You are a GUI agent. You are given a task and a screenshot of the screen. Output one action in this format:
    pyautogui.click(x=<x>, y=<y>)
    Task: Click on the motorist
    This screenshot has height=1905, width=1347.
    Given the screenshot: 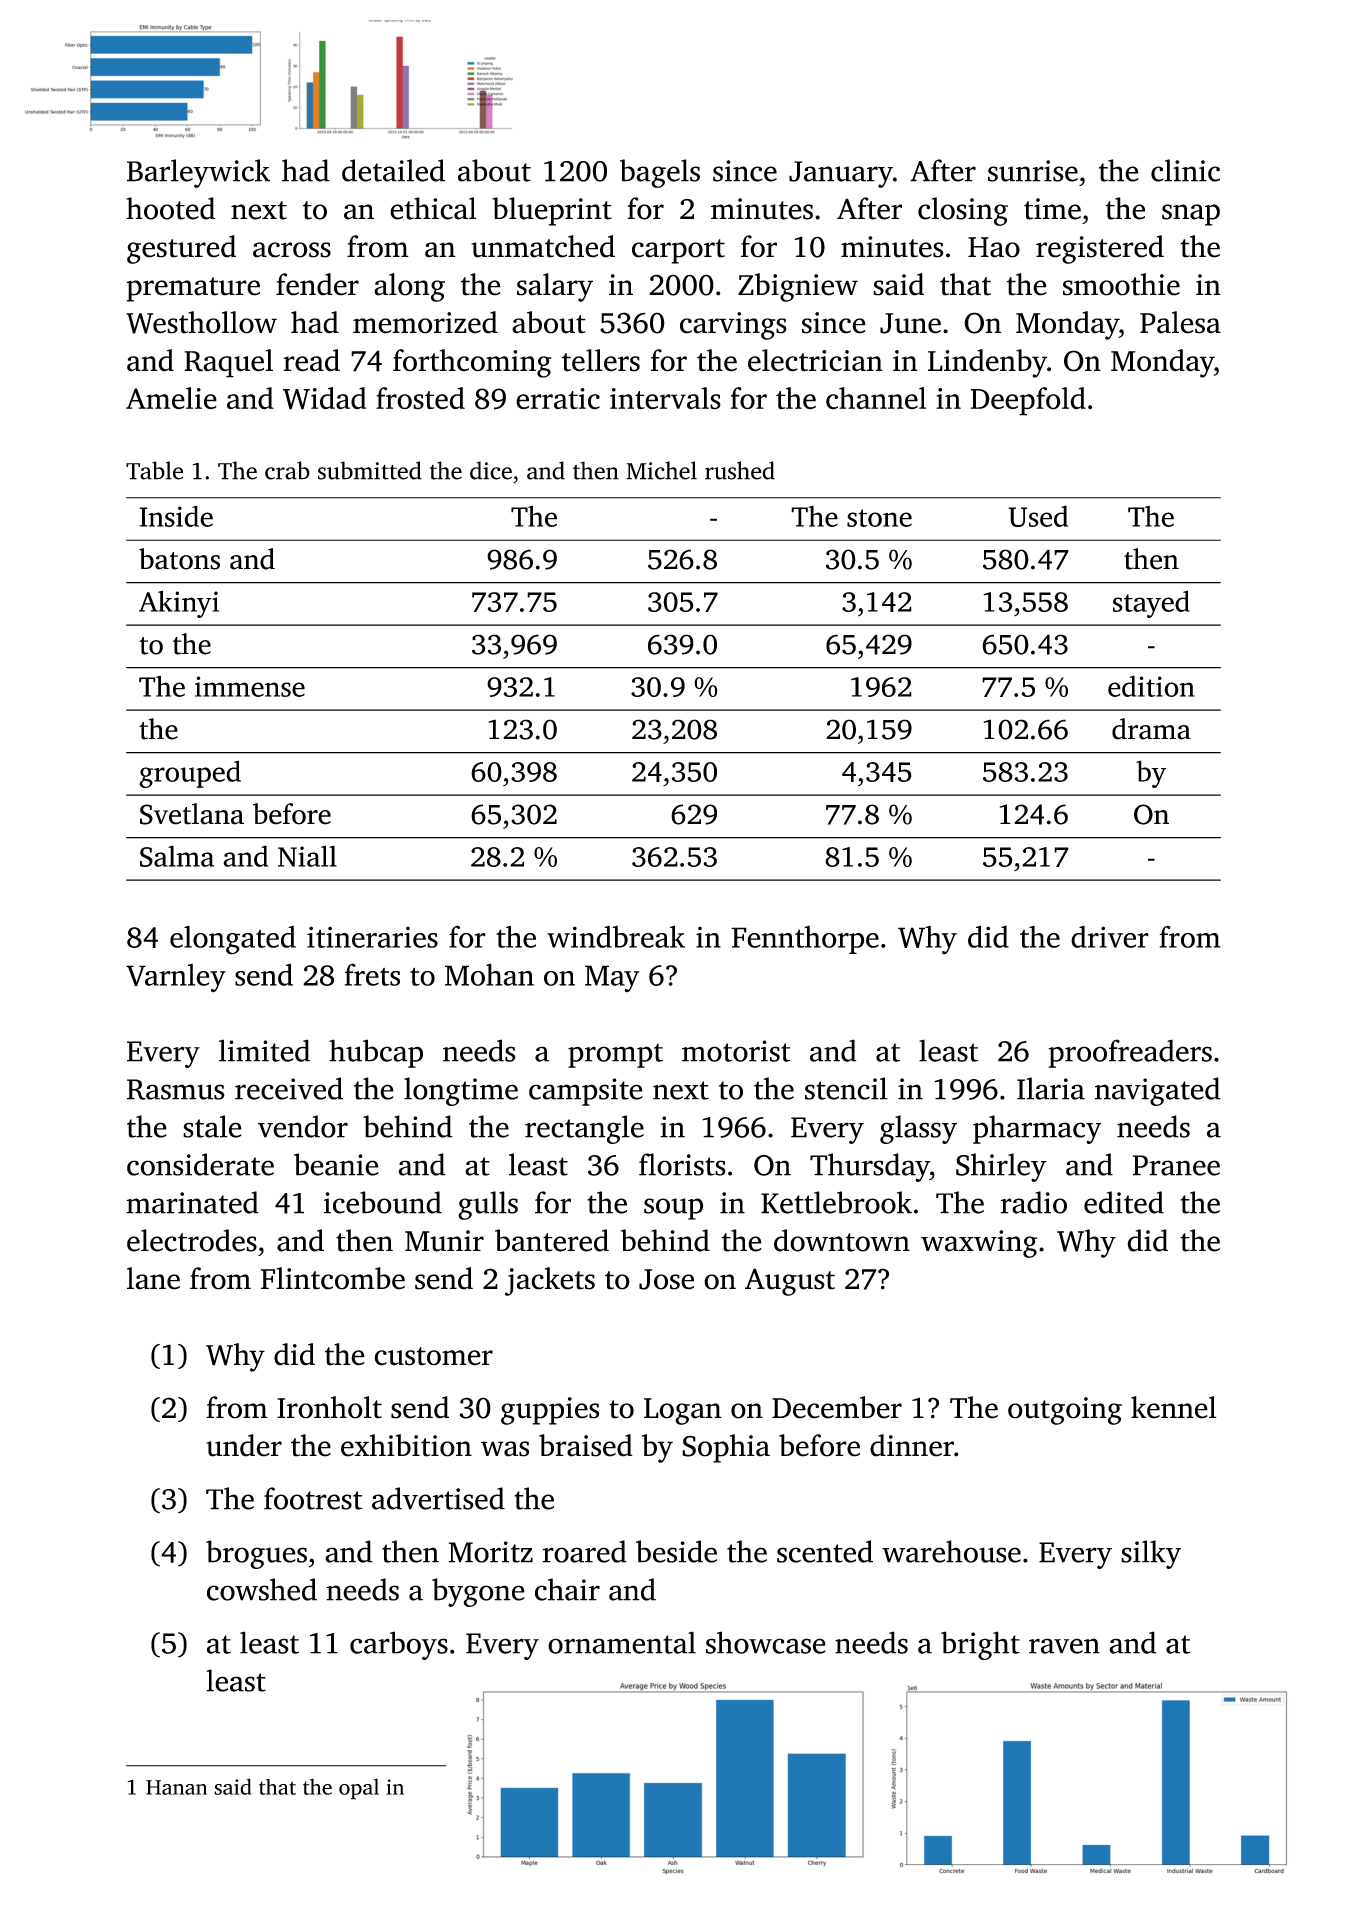 What is the action you would take?
    pyautogui.click(x=736, y=1051)
